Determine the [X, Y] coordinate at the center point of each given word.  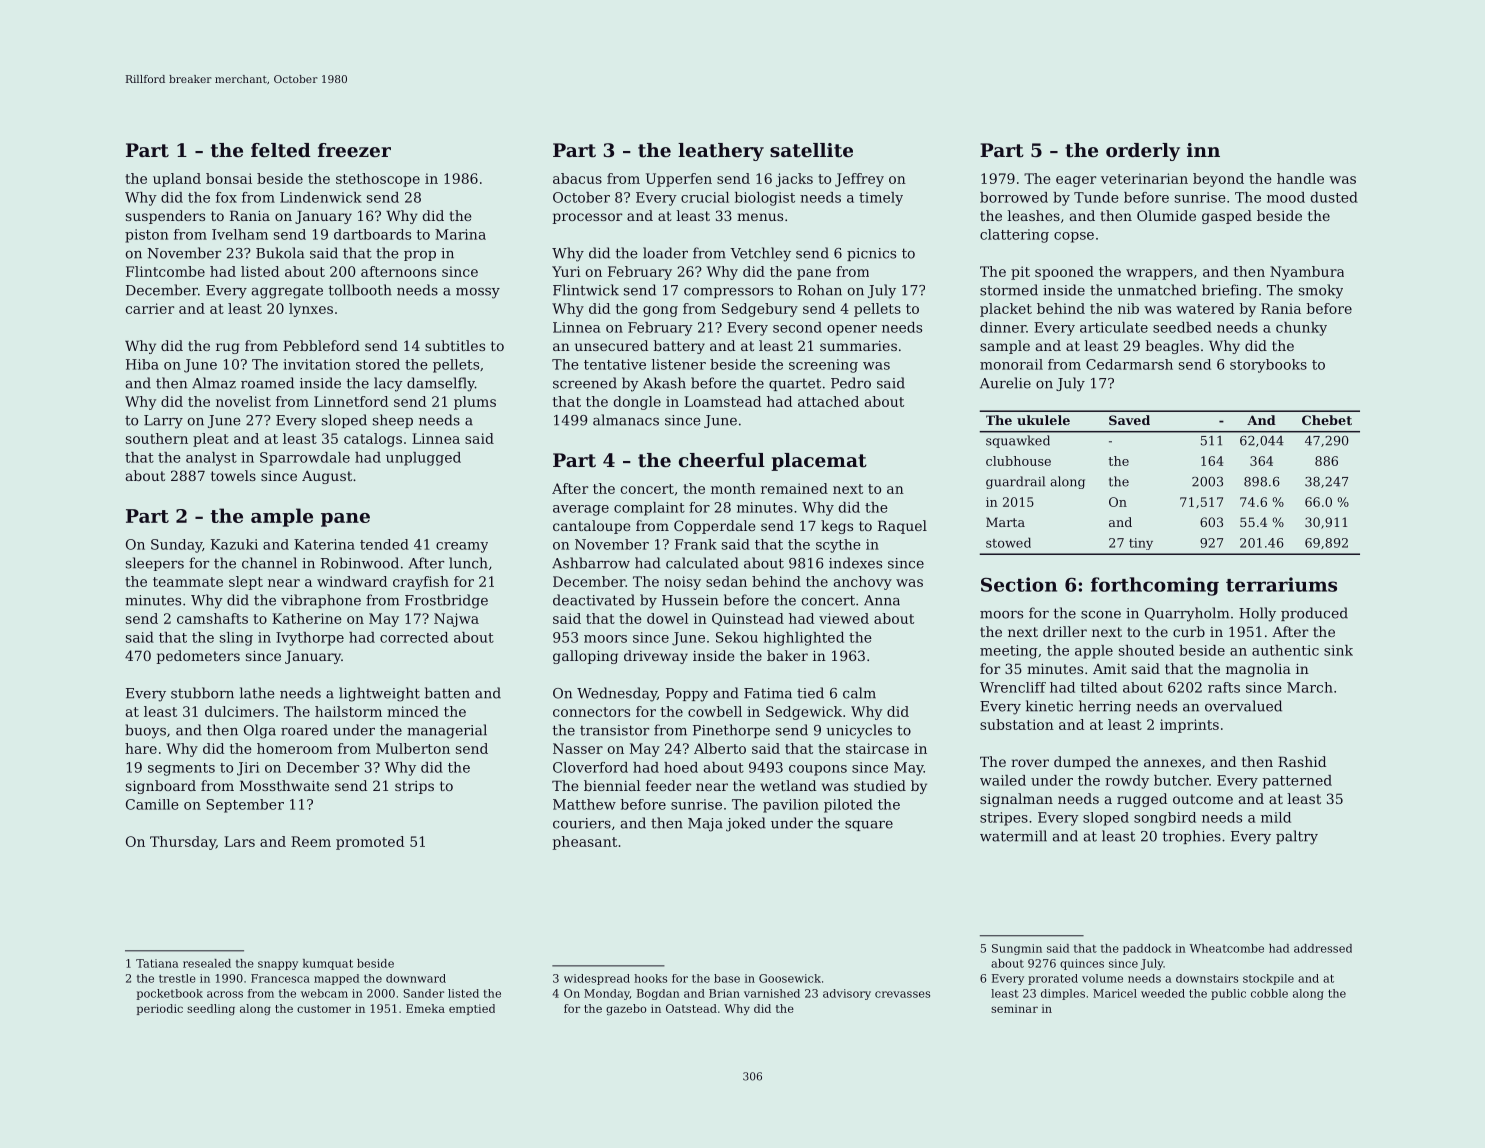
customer [324, 1009]
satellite [811, 150]
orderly [1143, 152]
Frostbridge [446, 601]
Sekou [737, 637]
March [1310, 687]
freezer [354, 150]
